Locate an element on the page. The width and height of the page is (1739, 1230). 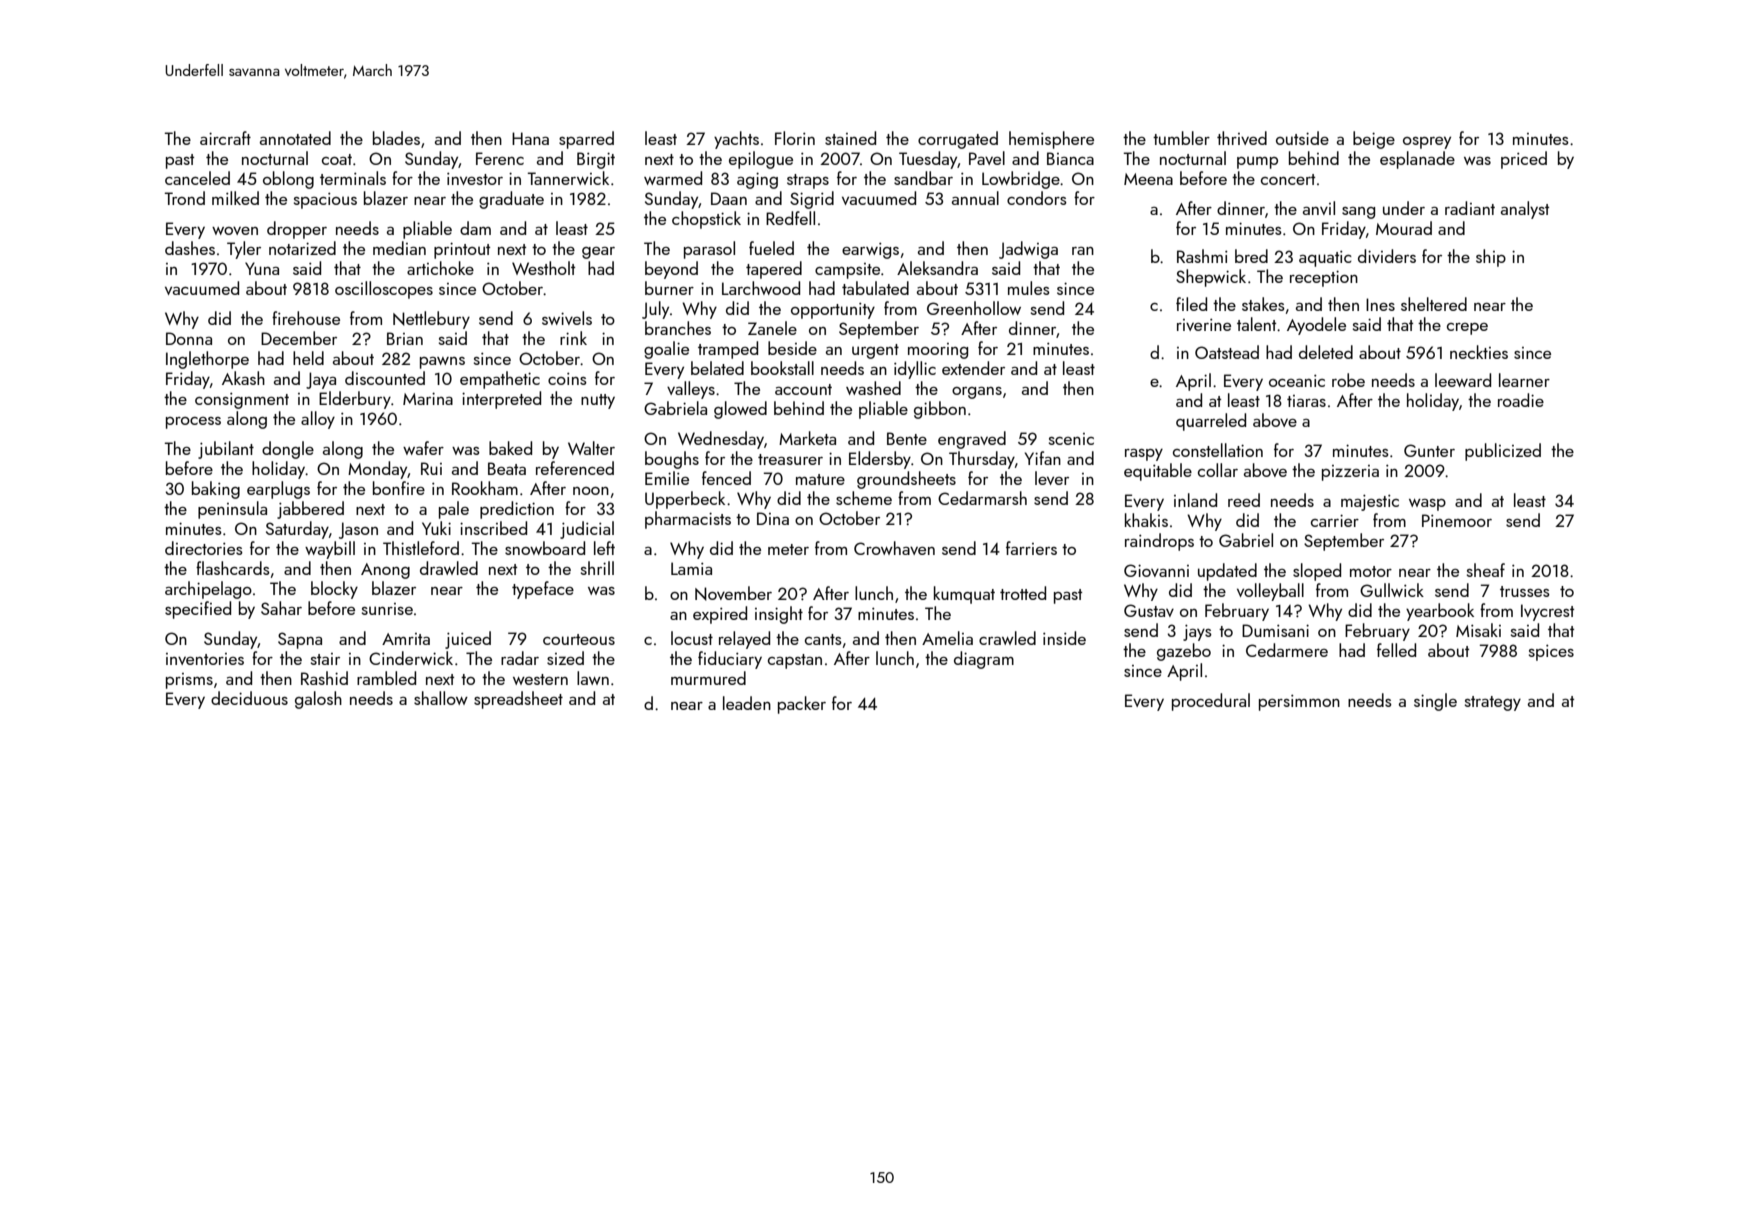
raindrops is located at coordinates (1159, 542).
